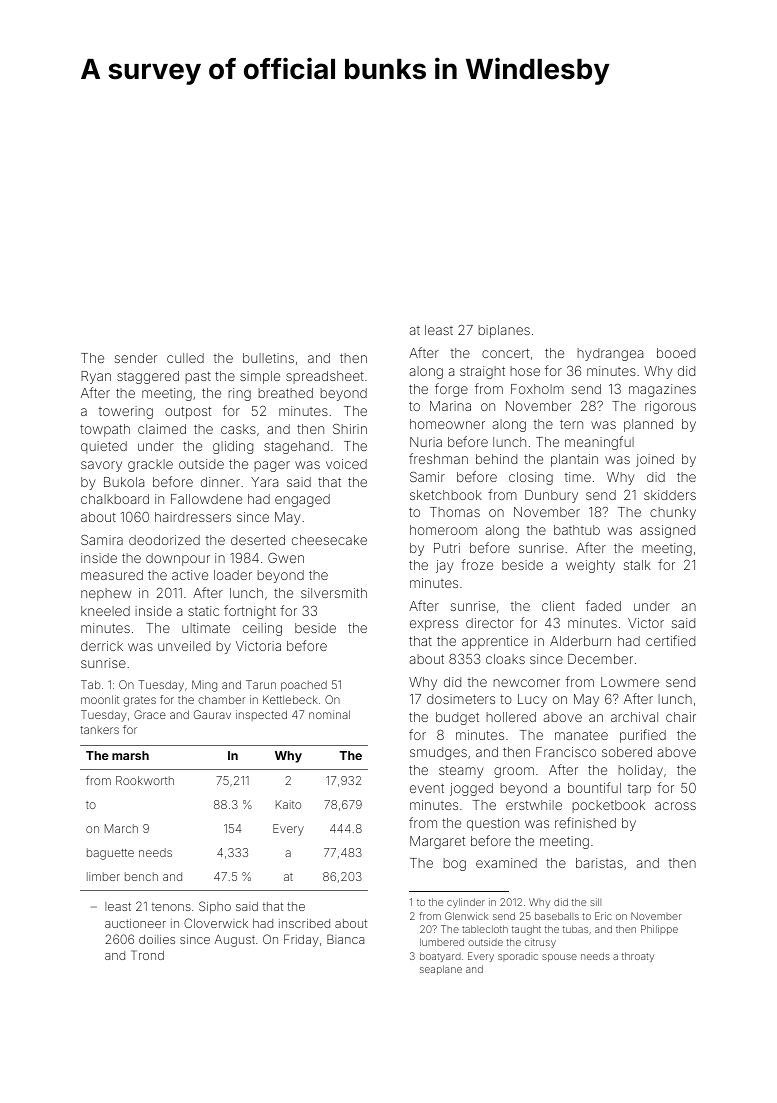 The image size is (777, 1103). I want to click on culled, so click(185, 358).
